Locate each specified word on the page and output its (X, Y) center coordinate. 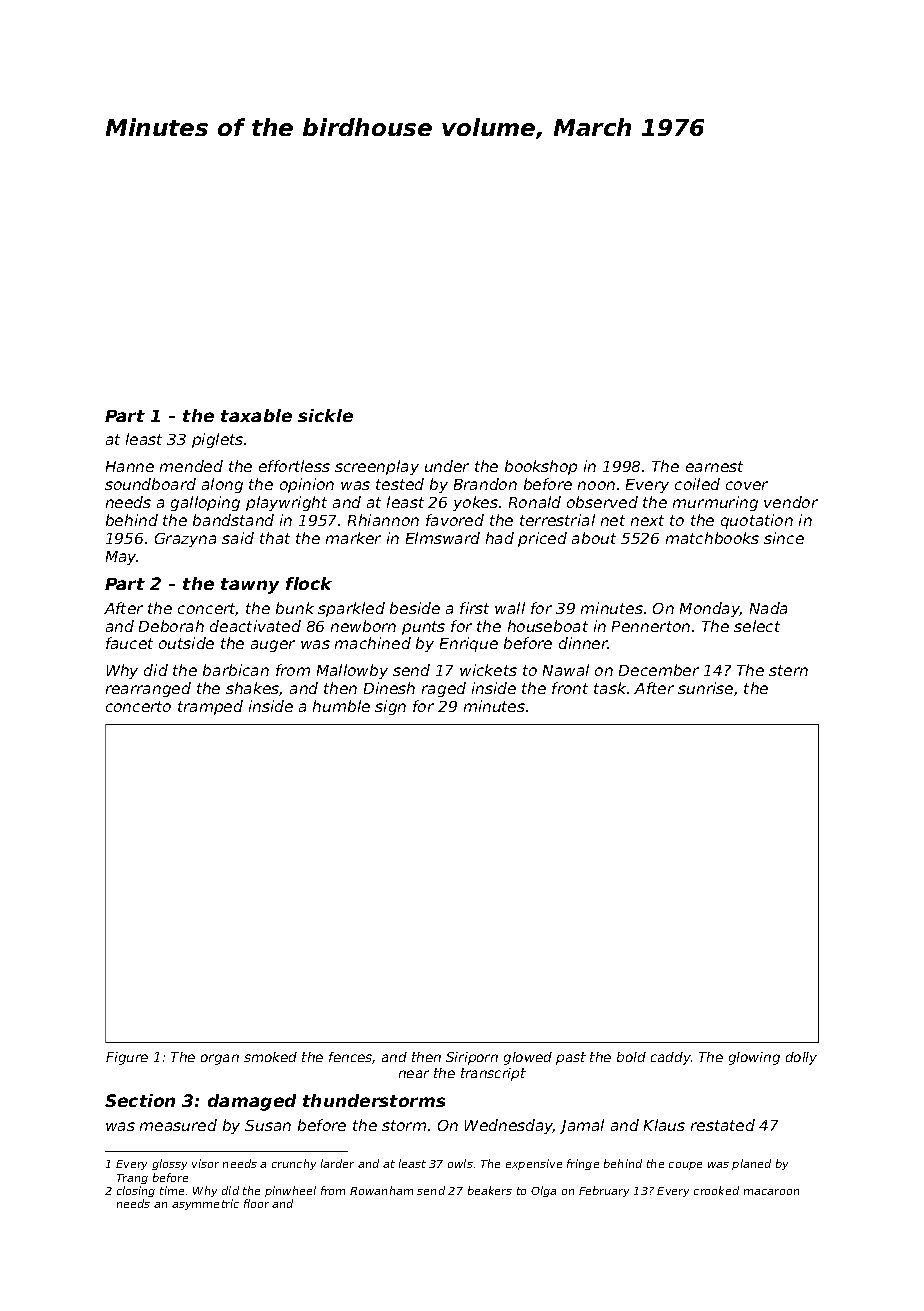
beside (415, 608)
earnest (714, 466)
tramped (210, 707)
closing (136, 1191)
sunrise (705, 688)
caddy (671, 1058)
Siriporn (472, 1058)
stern (788, 670)
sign (390, 707)
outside (186, 643)
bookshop (541, 467)
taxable (256, 415)
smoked (270, 1057)
